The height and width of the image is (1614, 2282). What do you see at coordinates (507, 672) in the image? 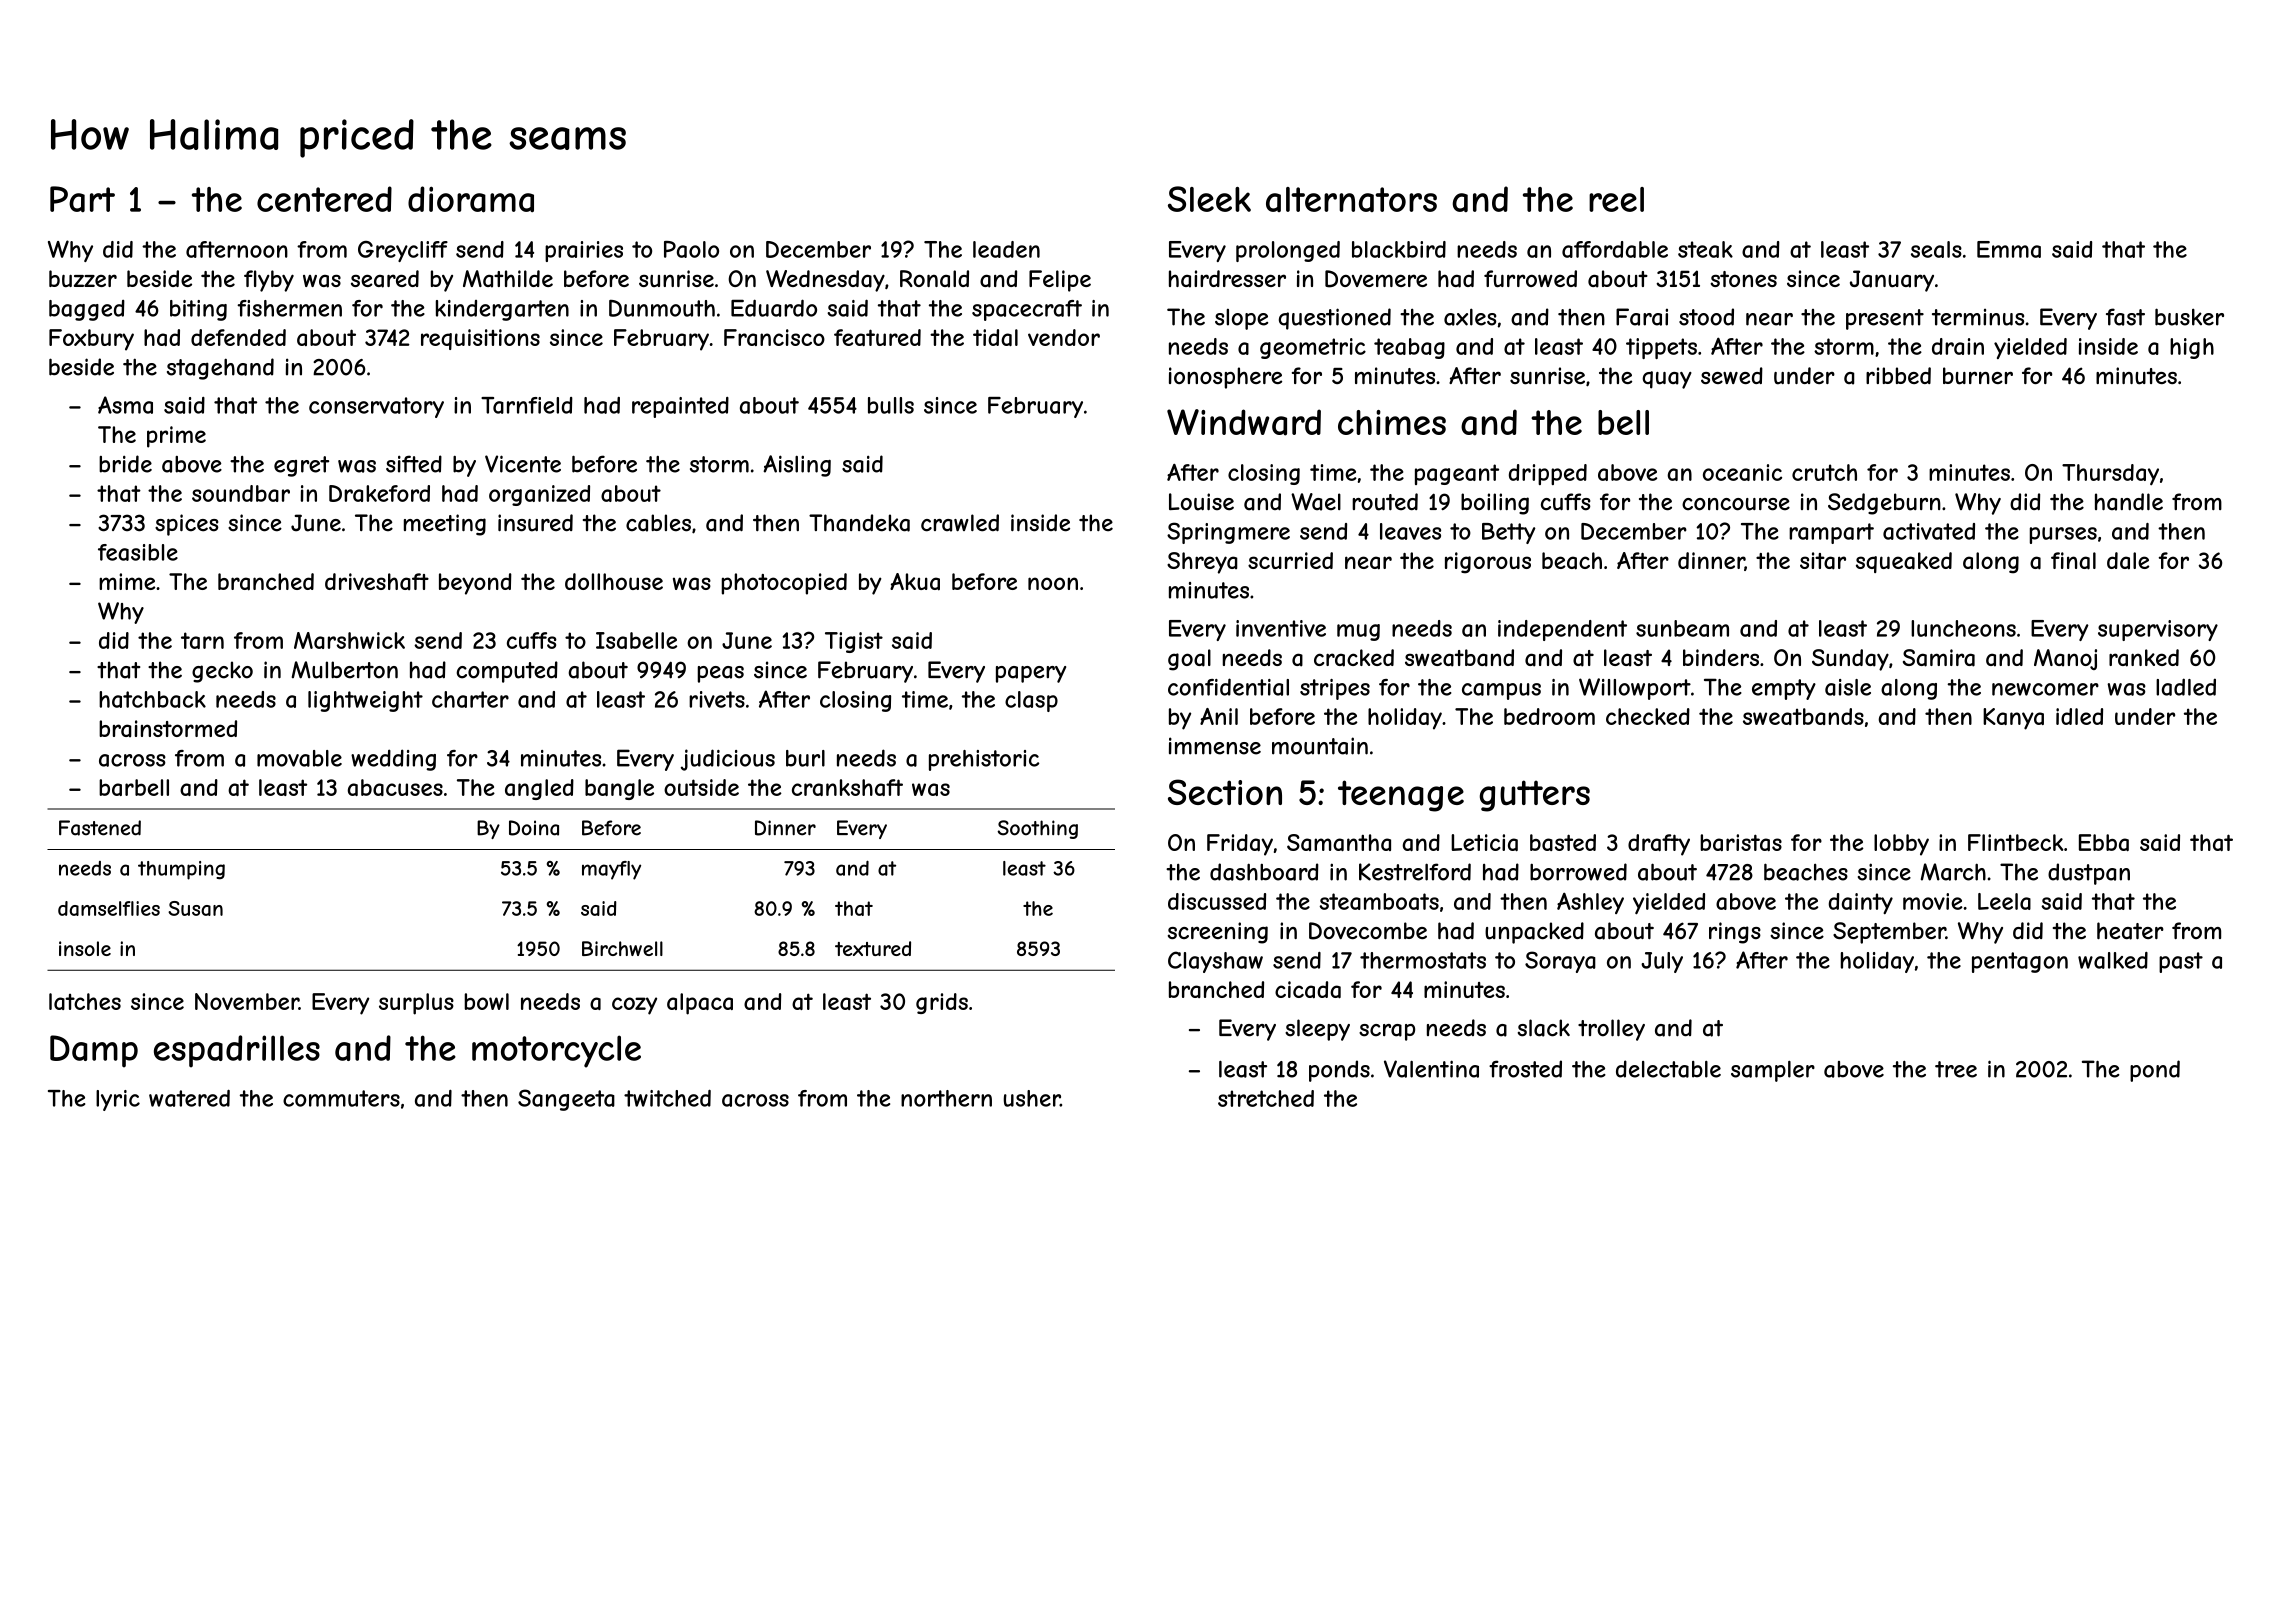
I see `computed` at bounding box center [507, 672].
